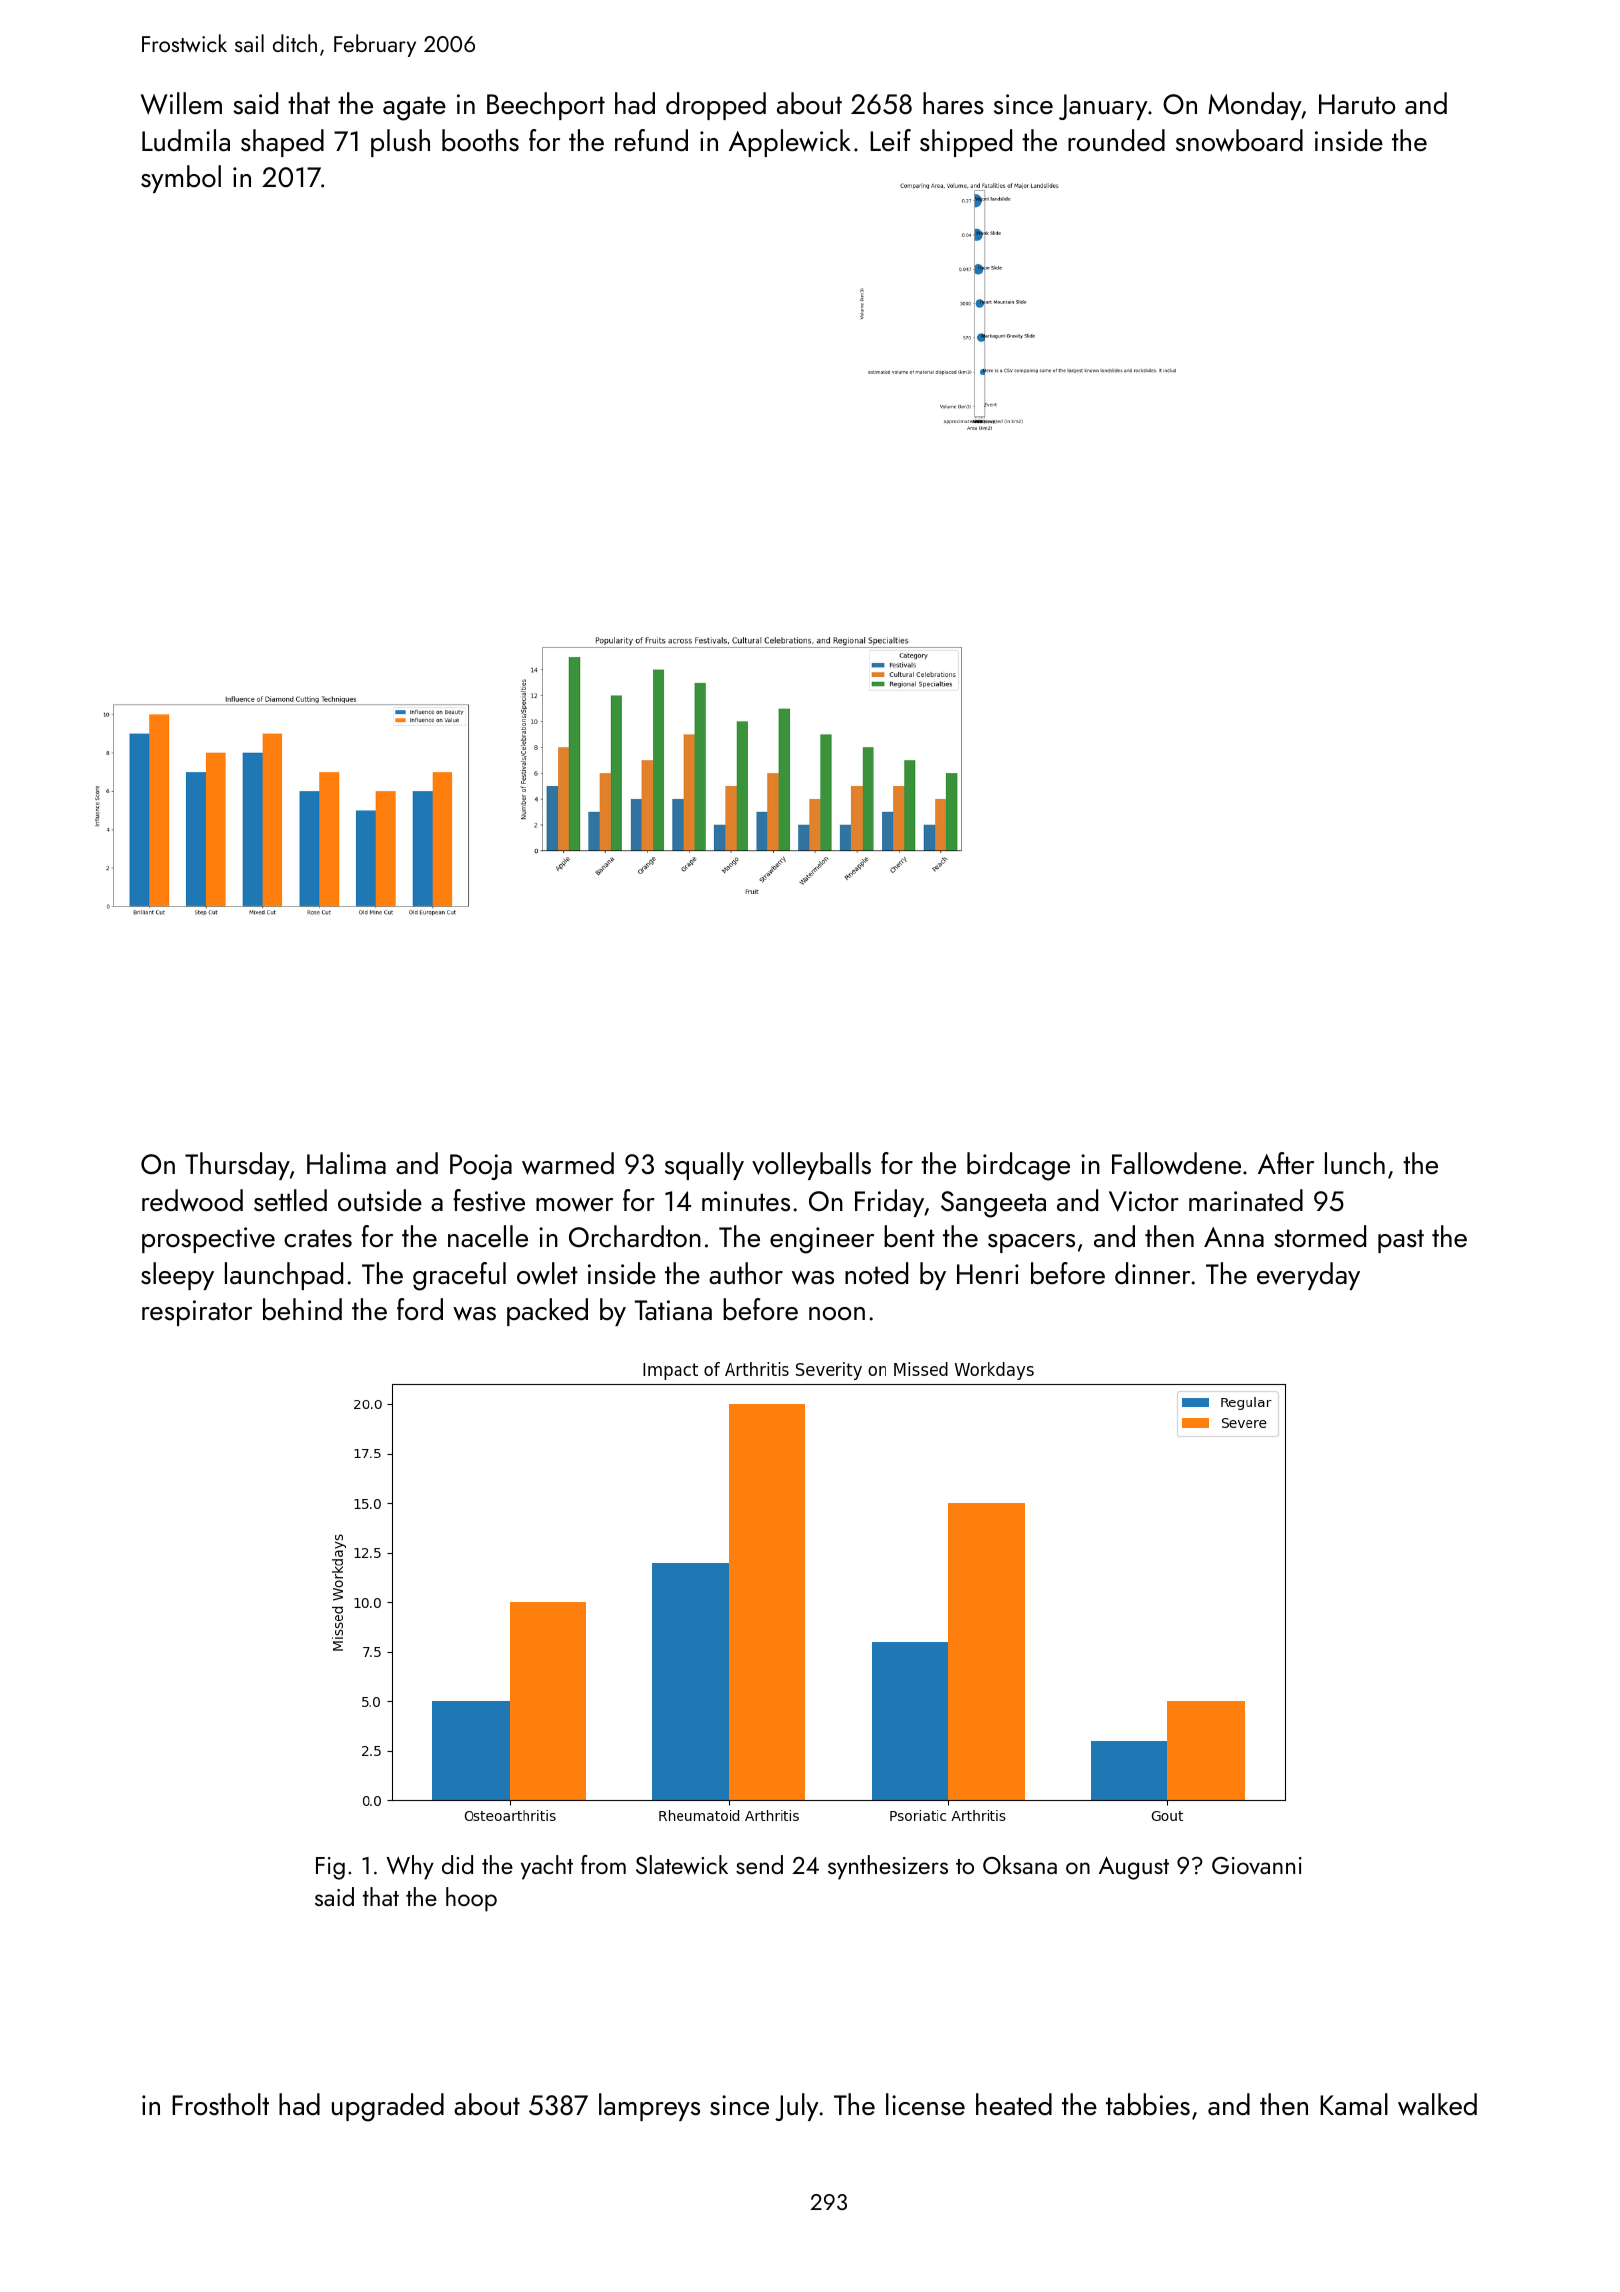 The image size is (1620, 2292). What do you see at coordinates (704, 1166) in the page?
I see `squally` at bounding box center [704, 1166].
